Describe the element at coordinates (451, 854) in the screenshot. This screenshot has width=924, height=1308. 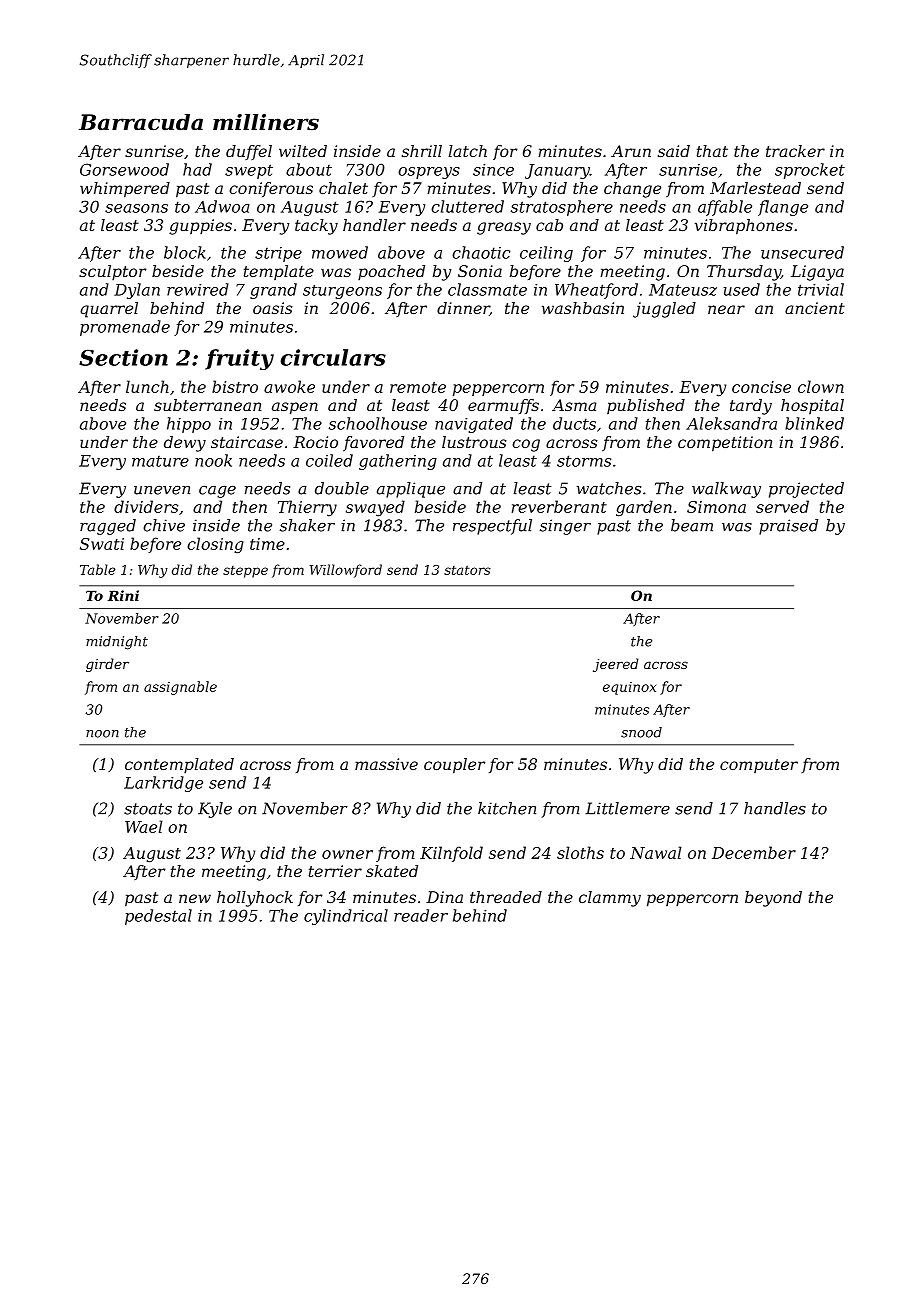
I see `Kilnfold` at that location.
